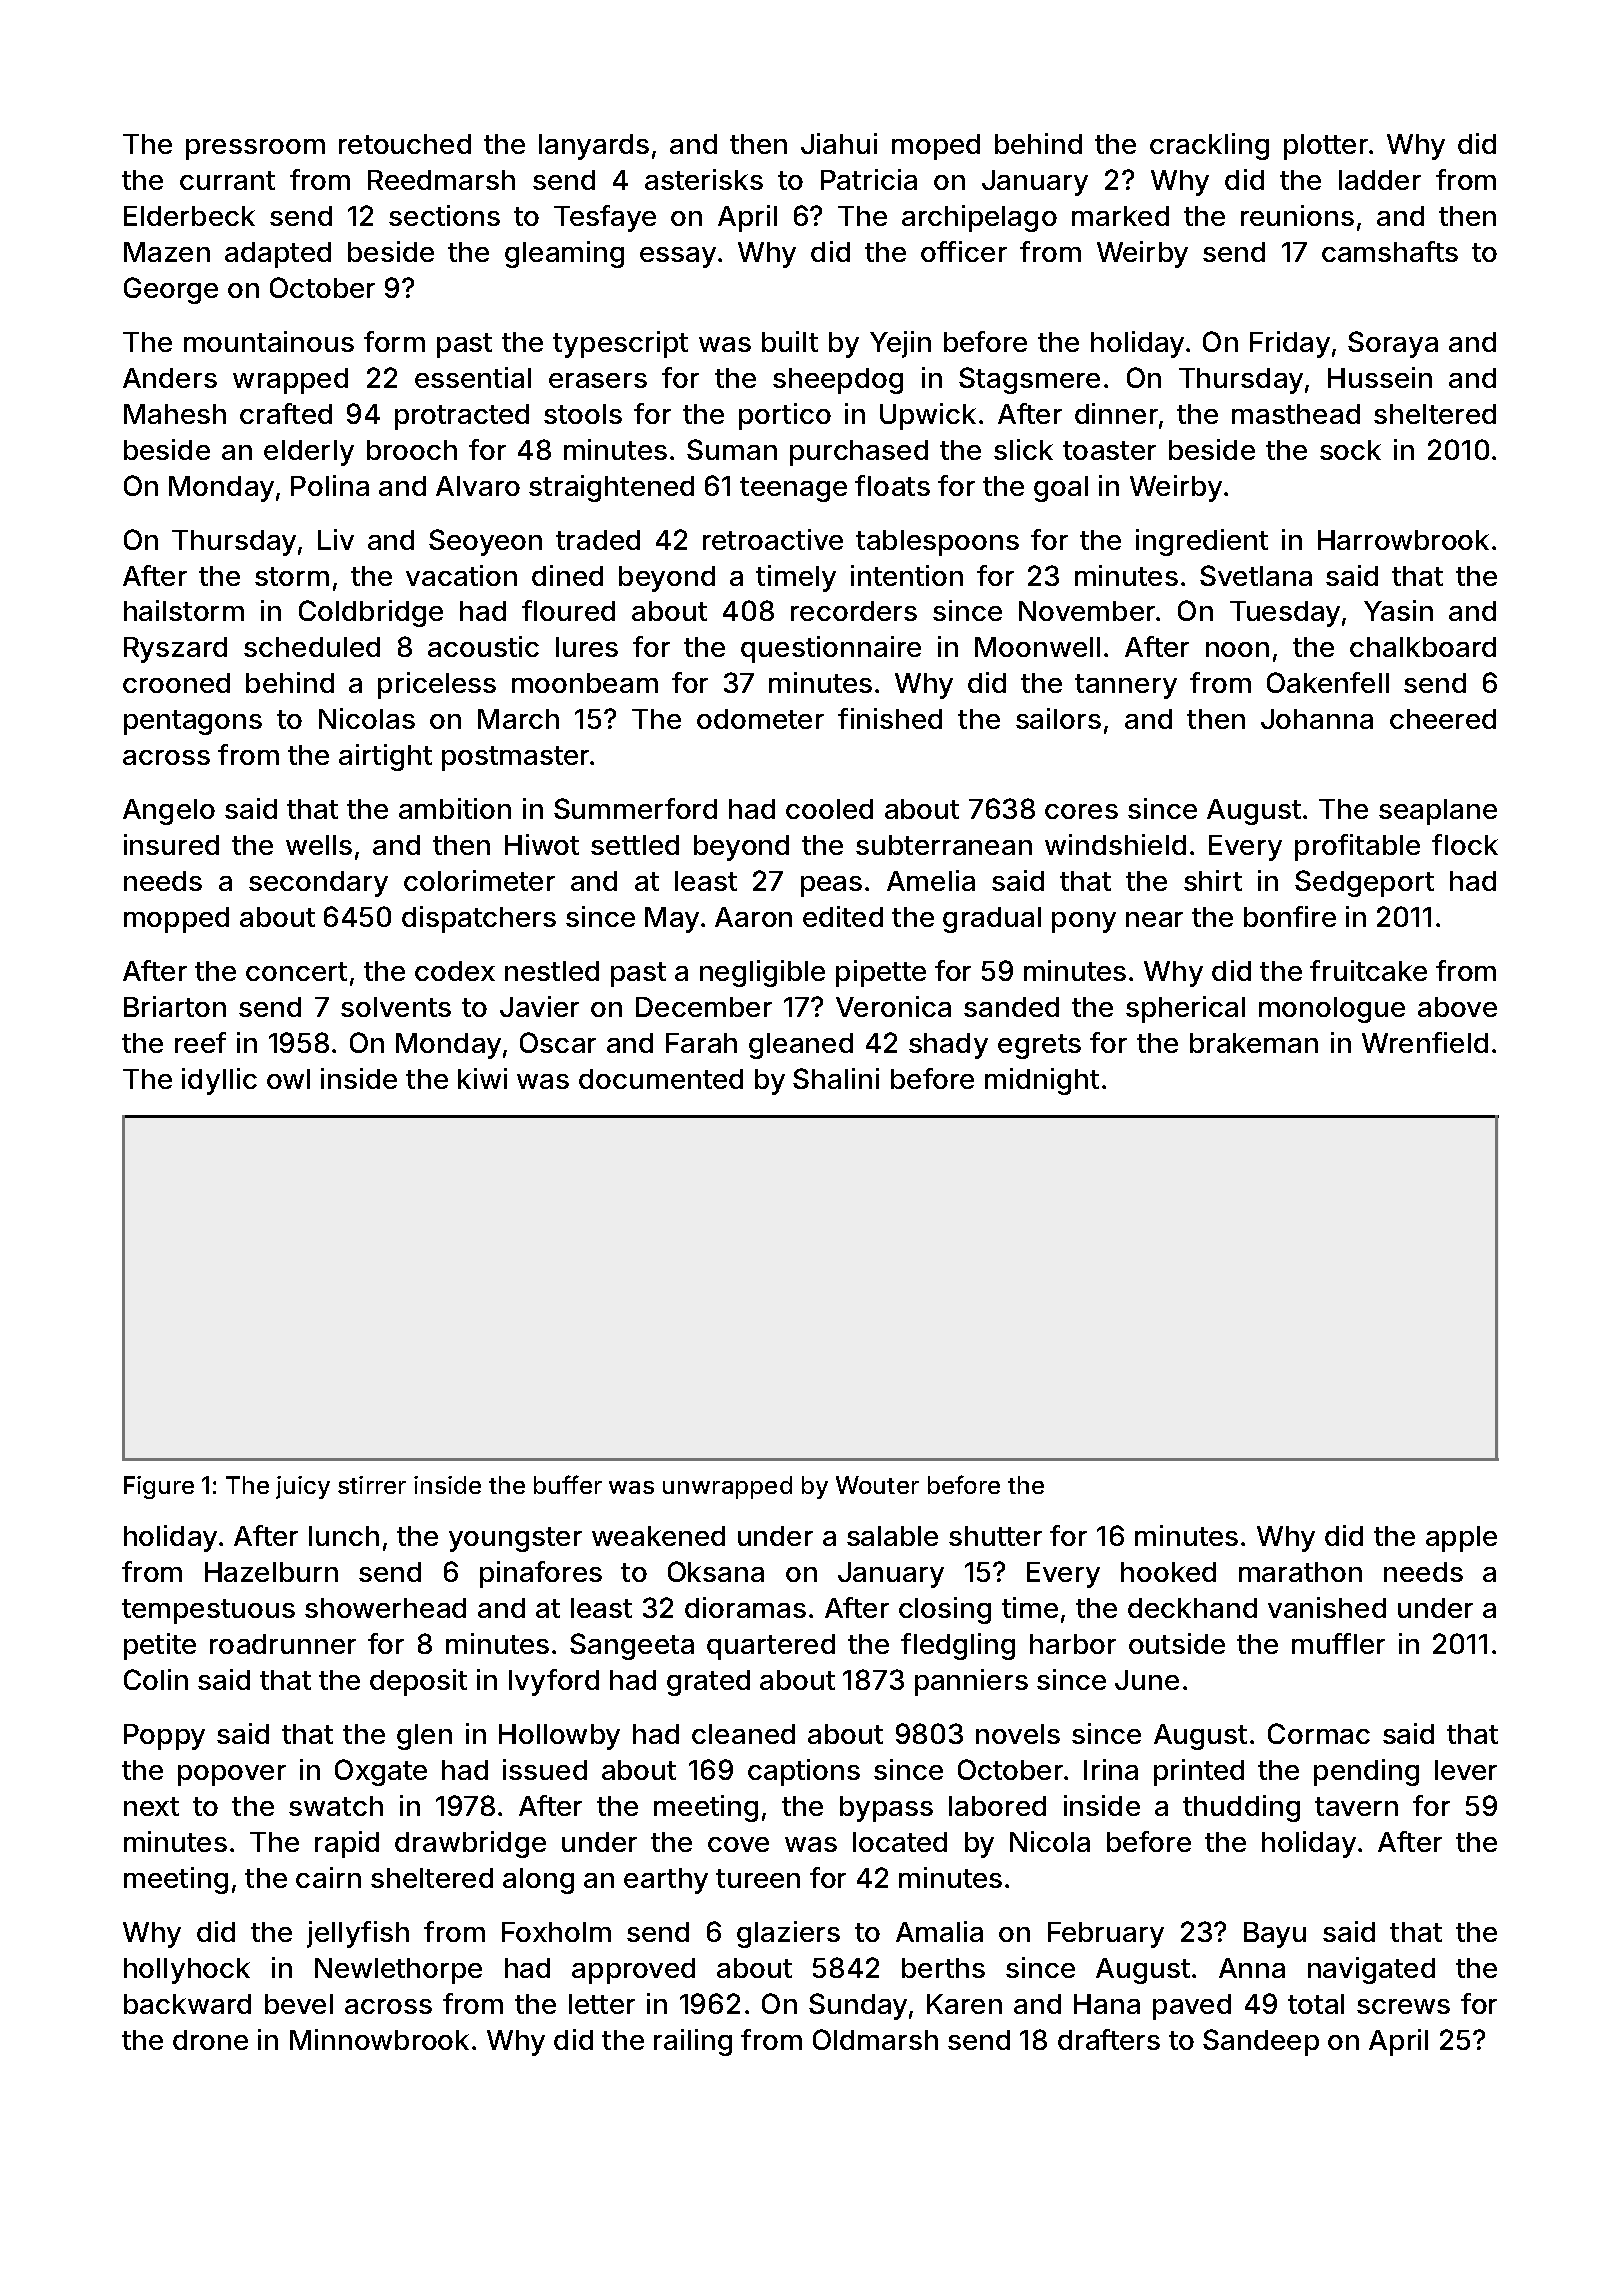 The height and width of the screenshot is (2292, 1620). What do you see at coordinates (1297, 215) in the screenshot?
I see `reunions` at bounding box center [1297, 215].
